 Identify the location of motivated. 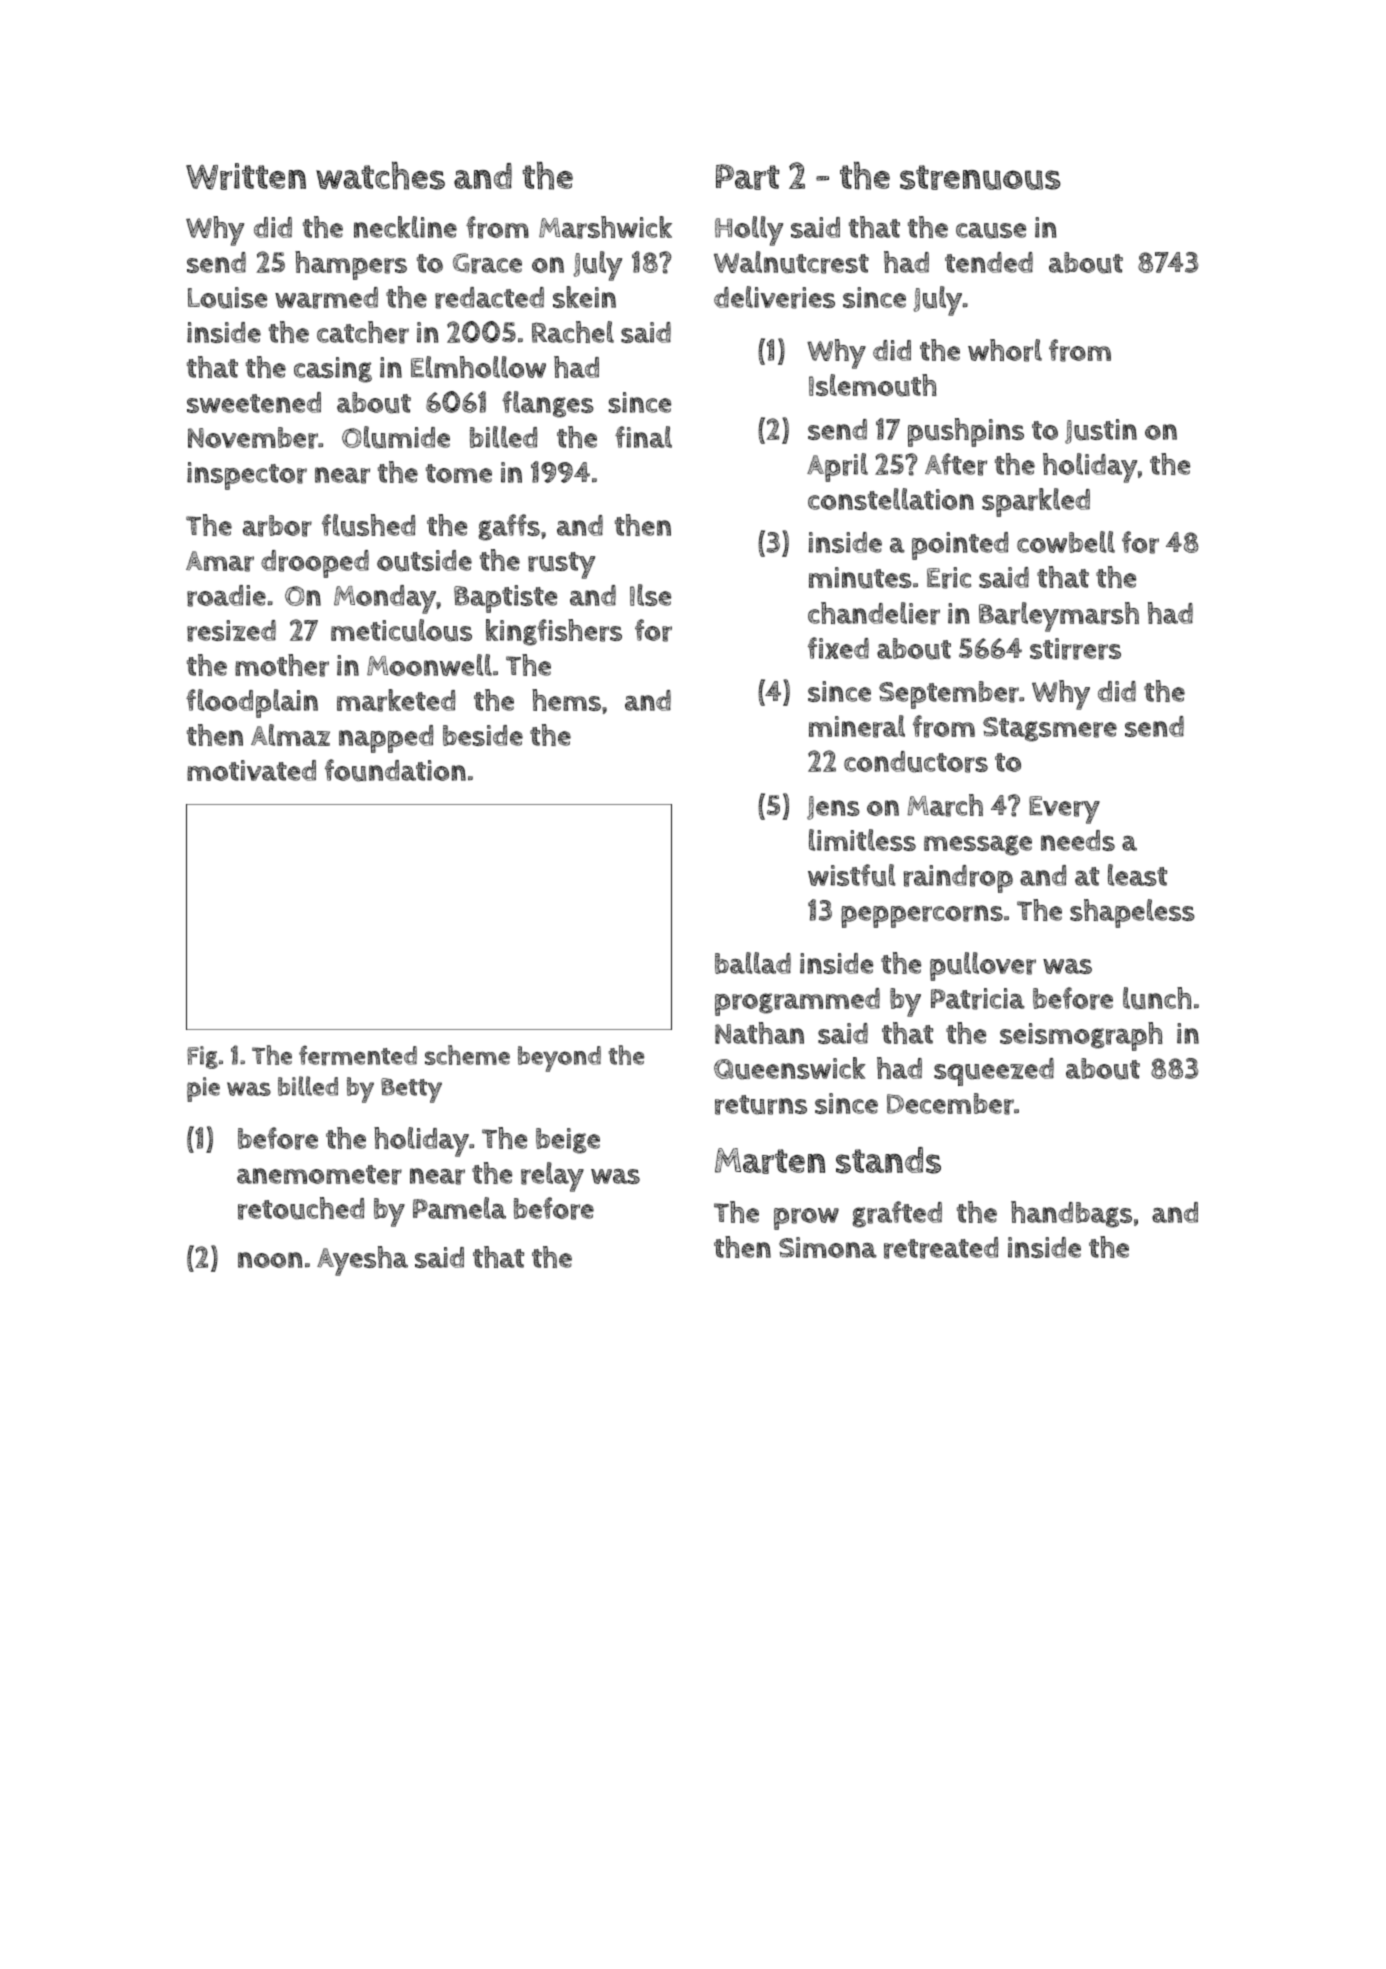
(251, 770).
